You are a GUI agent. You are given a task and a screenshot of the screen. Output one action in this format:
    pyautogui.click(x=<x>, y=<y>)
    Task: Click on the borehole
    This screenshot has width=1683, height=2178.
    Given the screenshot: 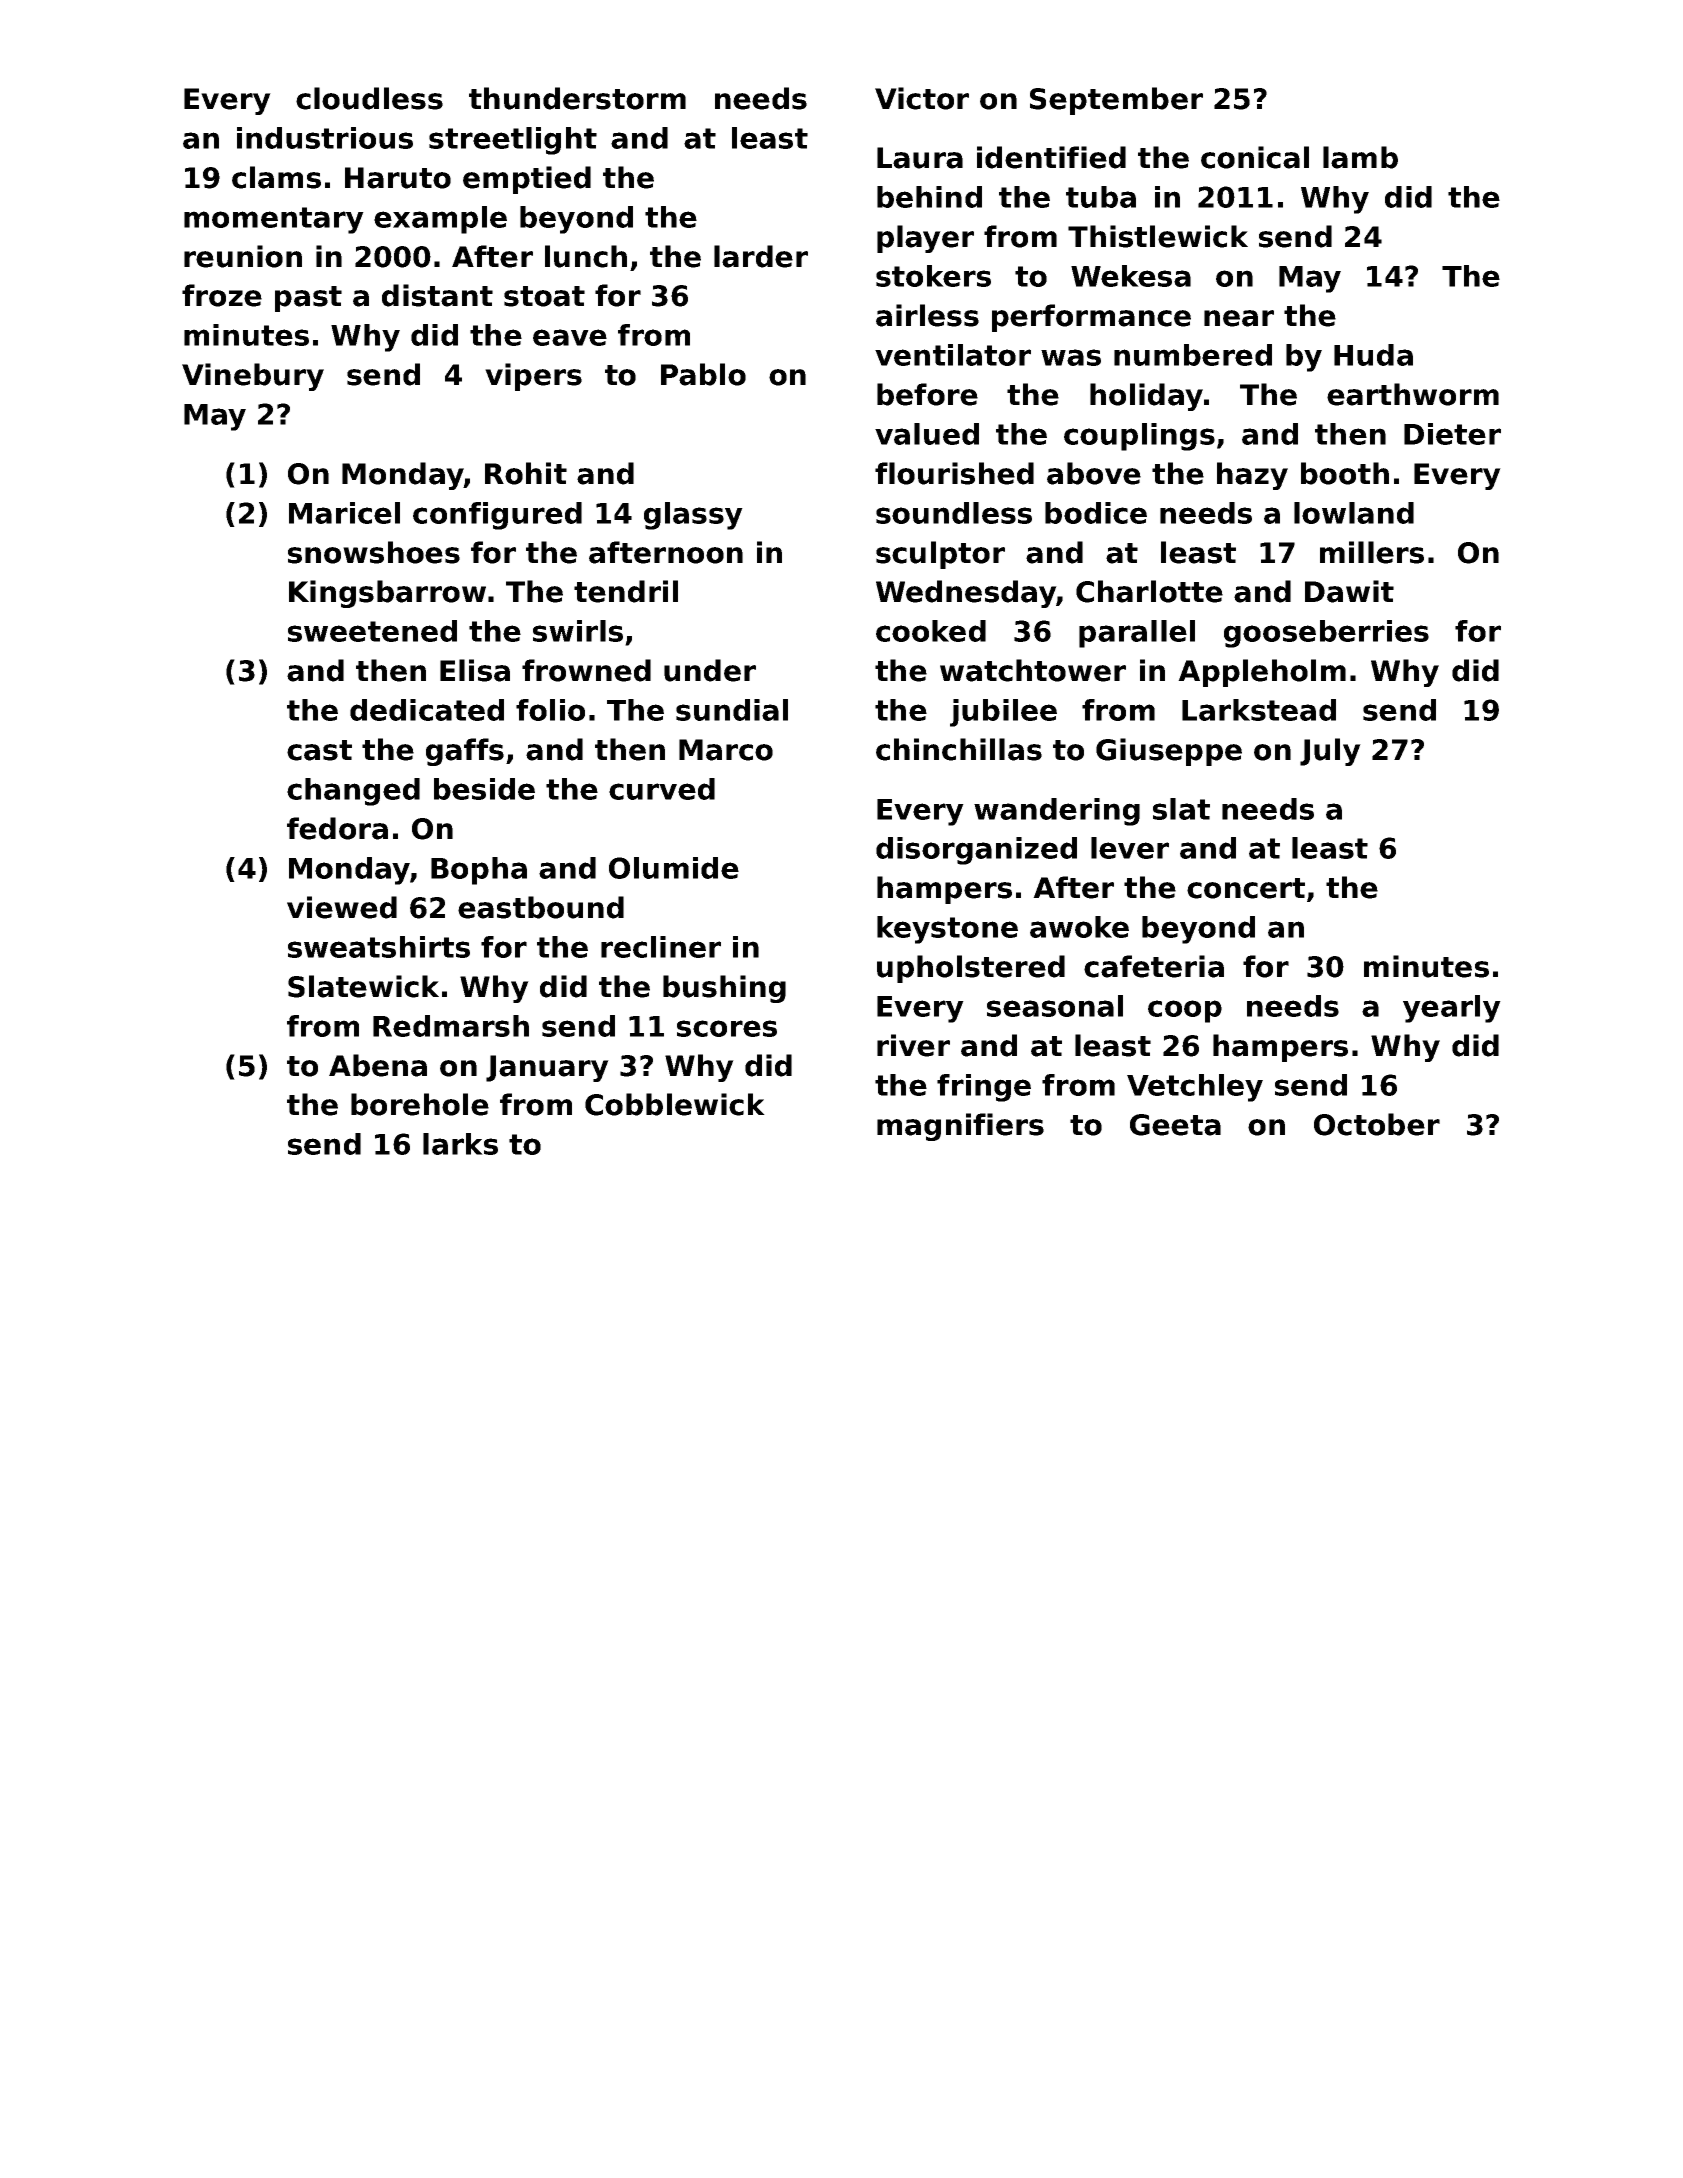 What is the action you would take?
    pyautogui.click(x=420, y=1104)
